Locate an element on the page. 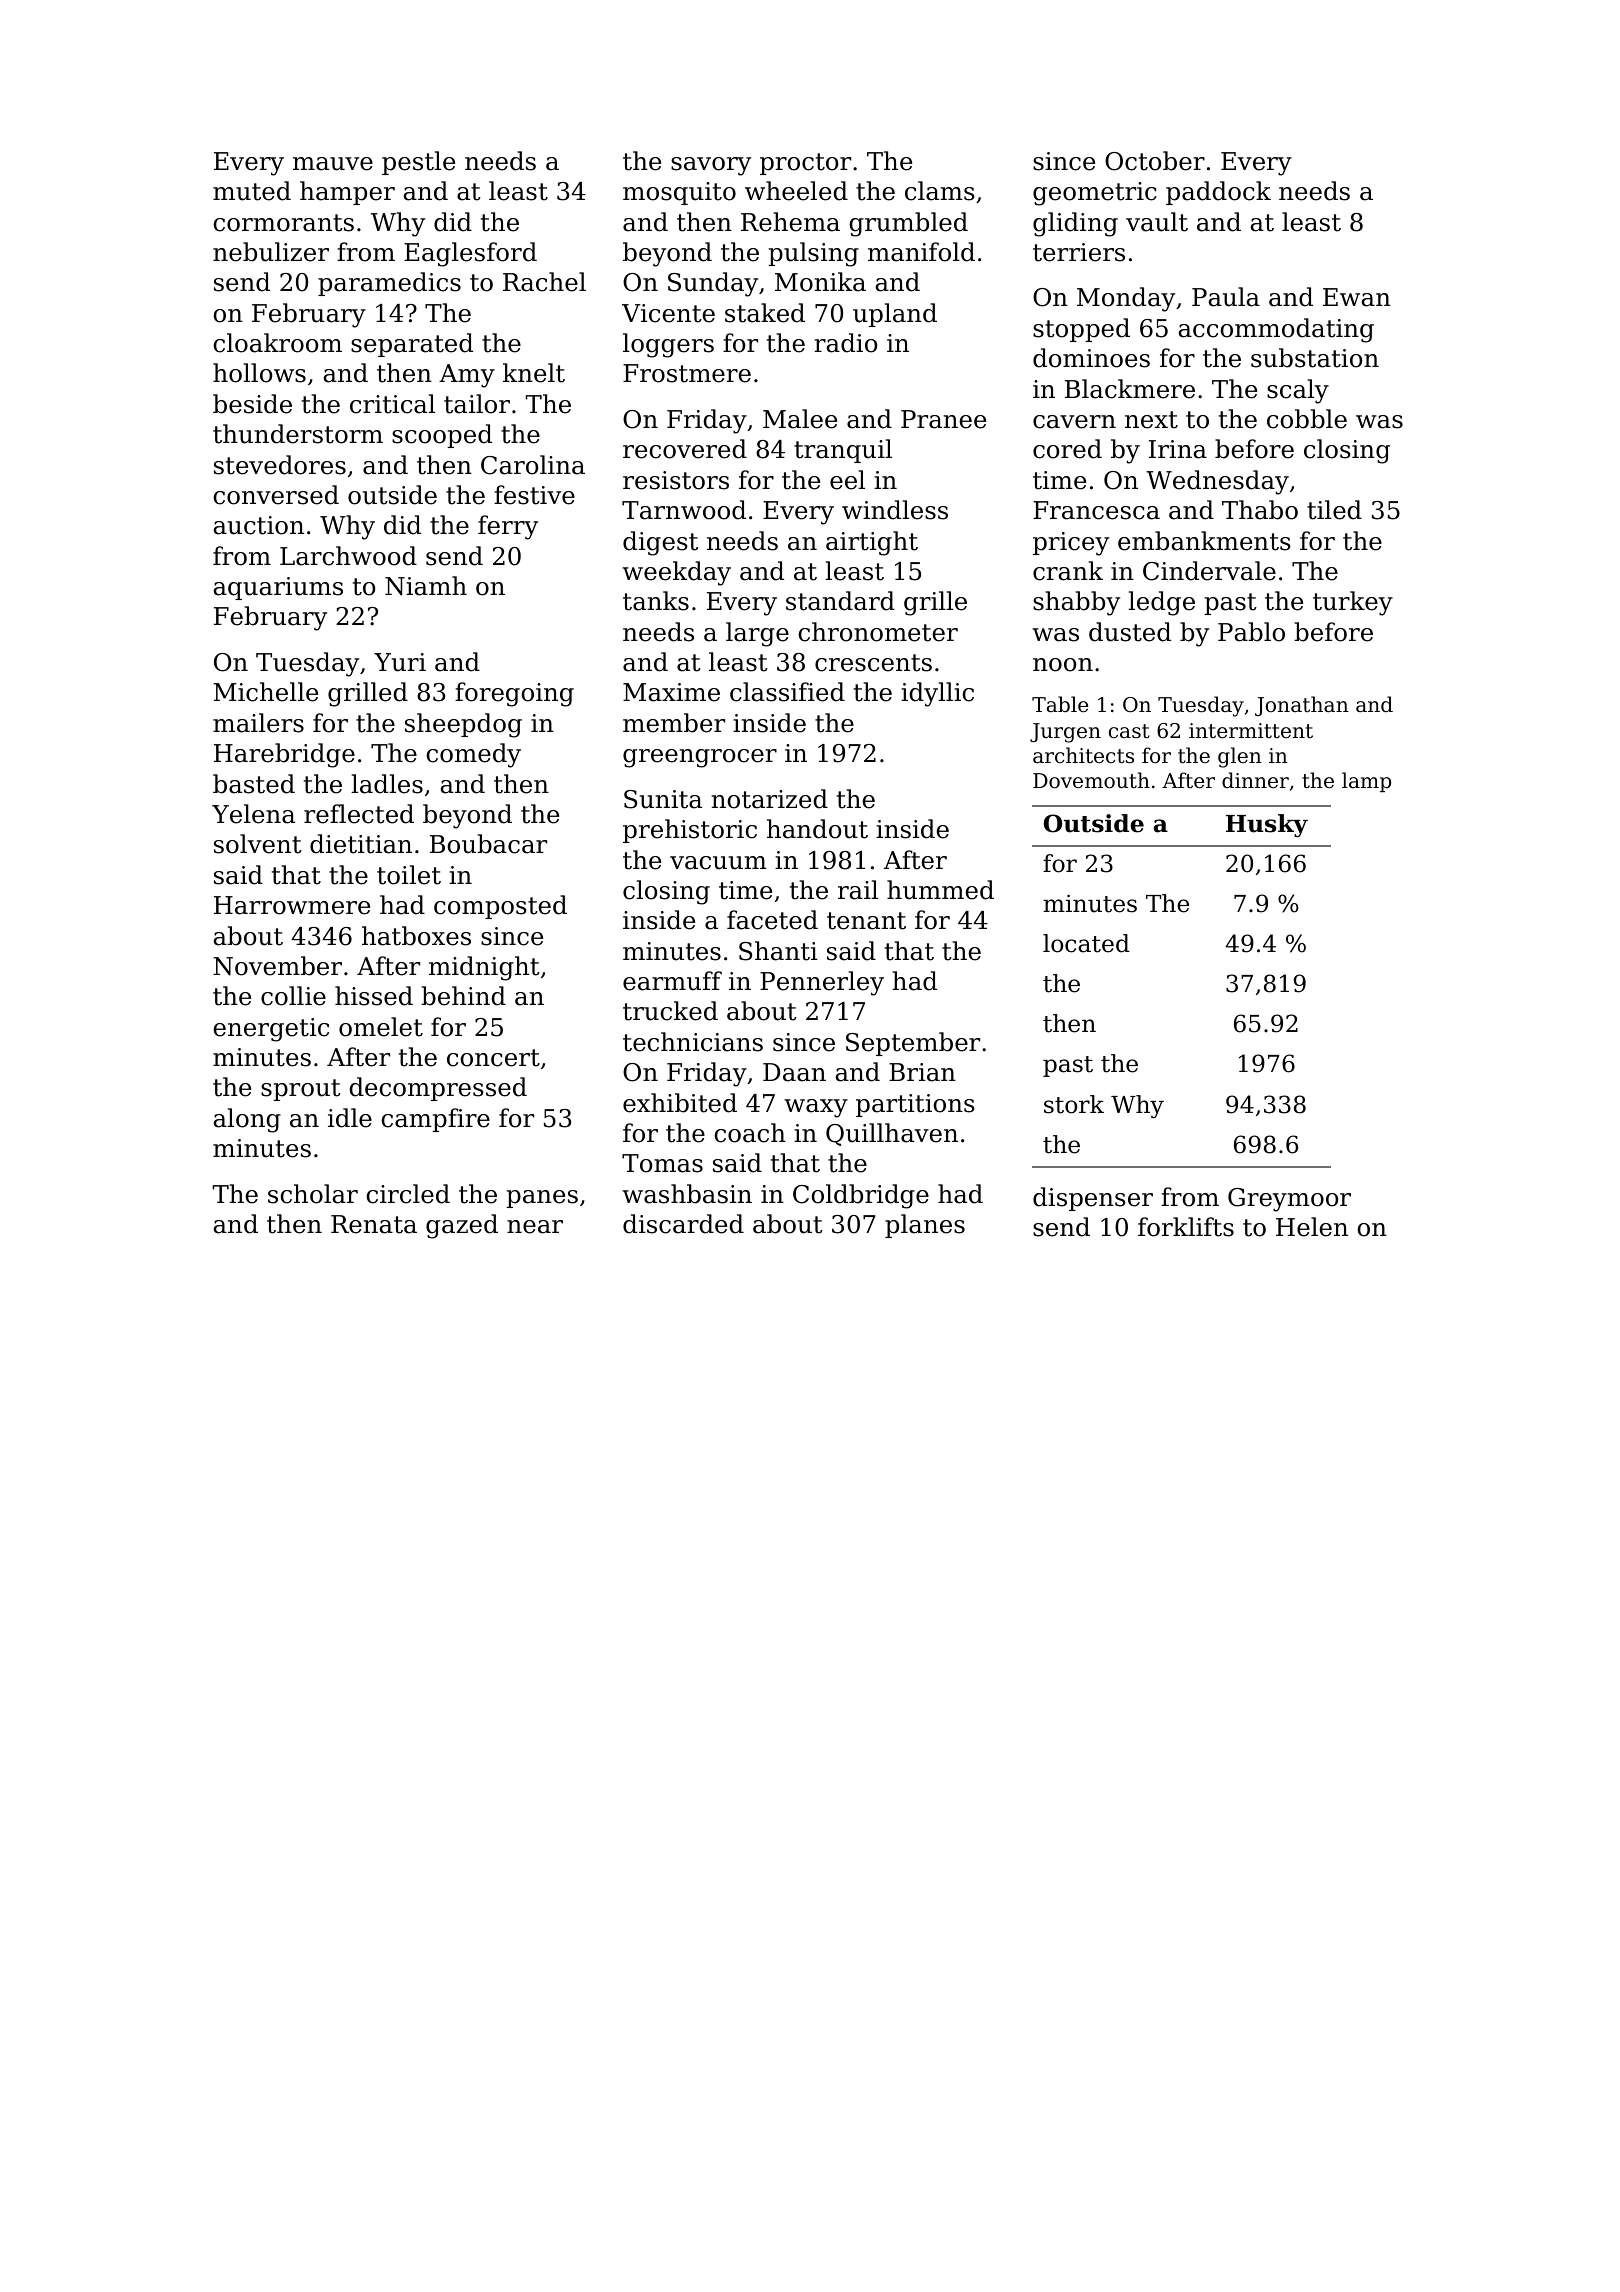  October is located at coordinates (1155, 161).
